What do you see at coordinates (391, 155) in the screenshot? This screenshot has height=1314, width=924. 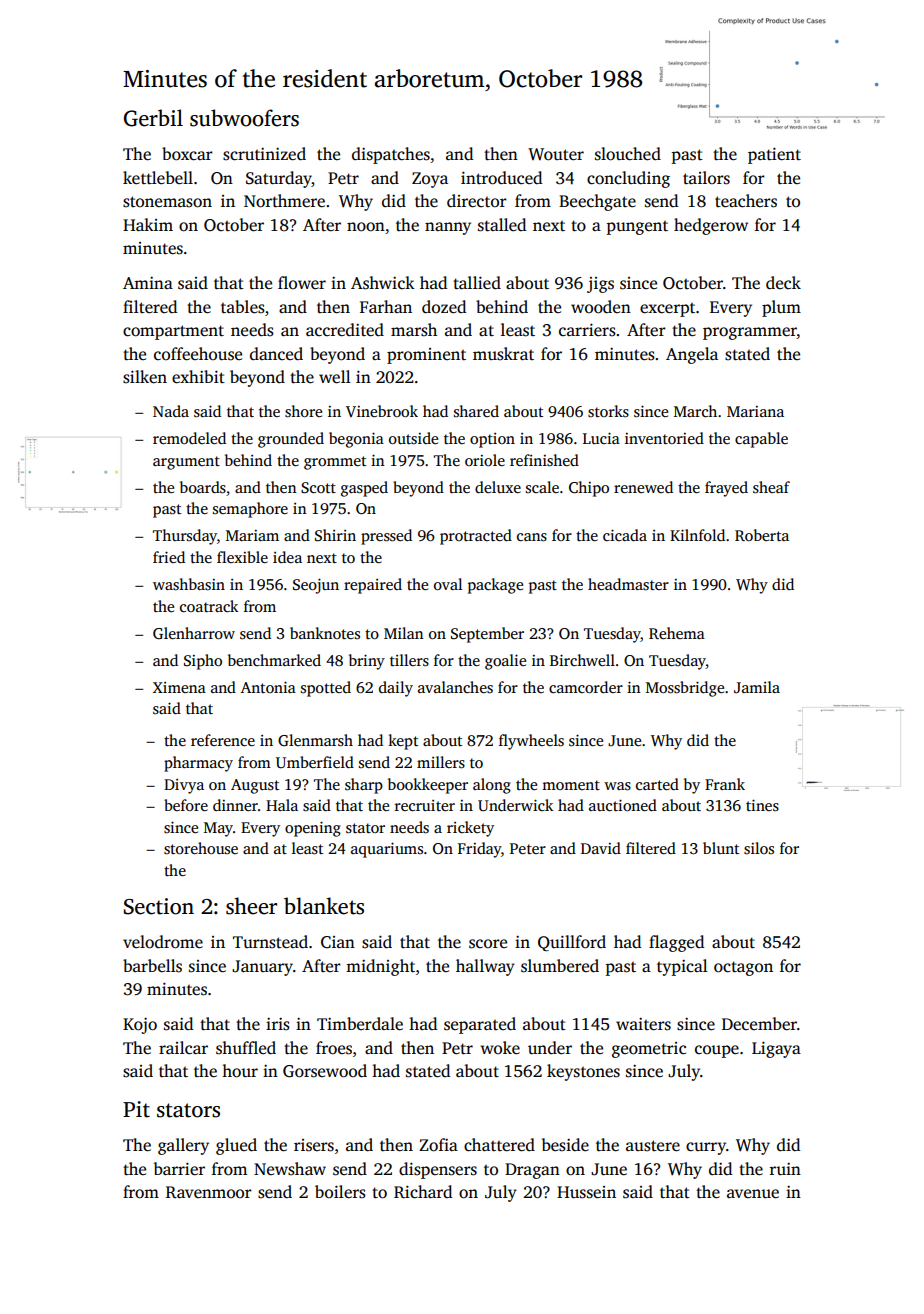 I see `dispatches` at bounding box center [391, 155].
